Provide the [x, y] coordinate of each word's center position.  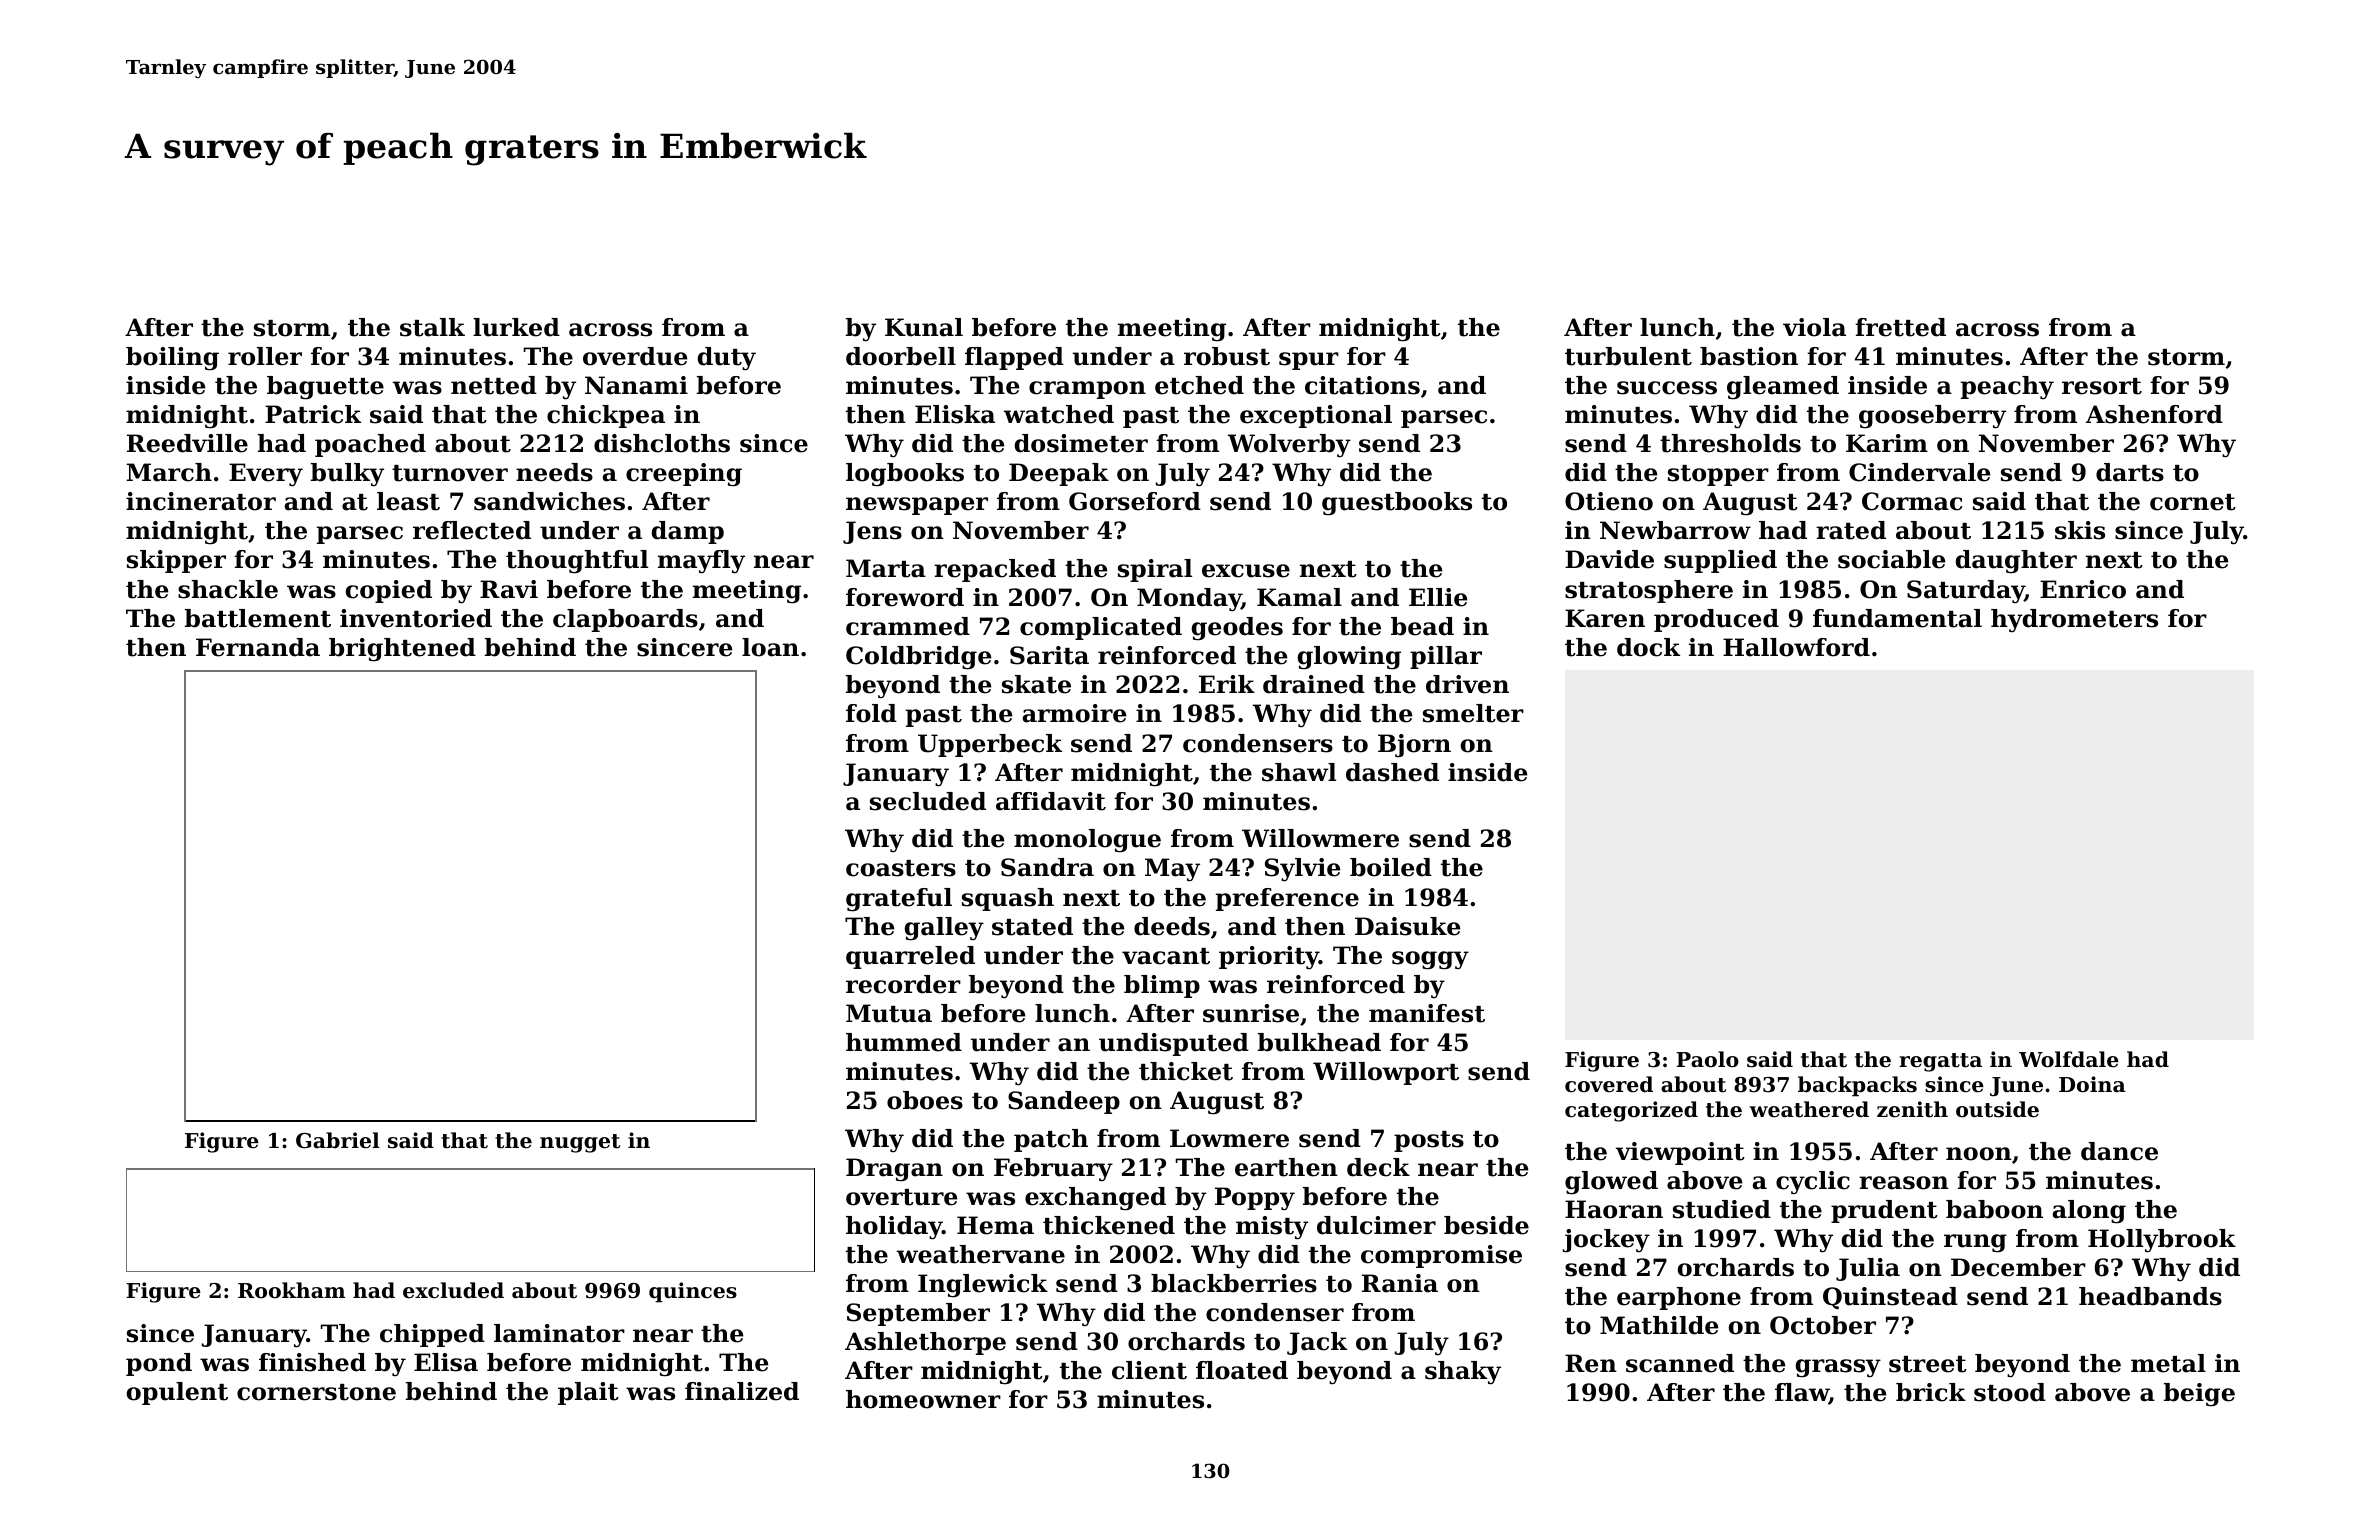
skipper [176, 561]
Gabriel [338, 1140]
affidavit [1051, 801]
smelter [1473, 713]
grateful [899, 900]
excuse [1246, 571]
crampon [1087, 390]
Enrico [2083, 589]
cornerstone [316, 1392]
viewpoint [1680, 1153]
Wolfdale [2069, 1059]
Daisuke [1407, 926]
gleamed [1783, 388]
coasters [901, 868]
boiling [172, 359]
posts [1429, 1141]
